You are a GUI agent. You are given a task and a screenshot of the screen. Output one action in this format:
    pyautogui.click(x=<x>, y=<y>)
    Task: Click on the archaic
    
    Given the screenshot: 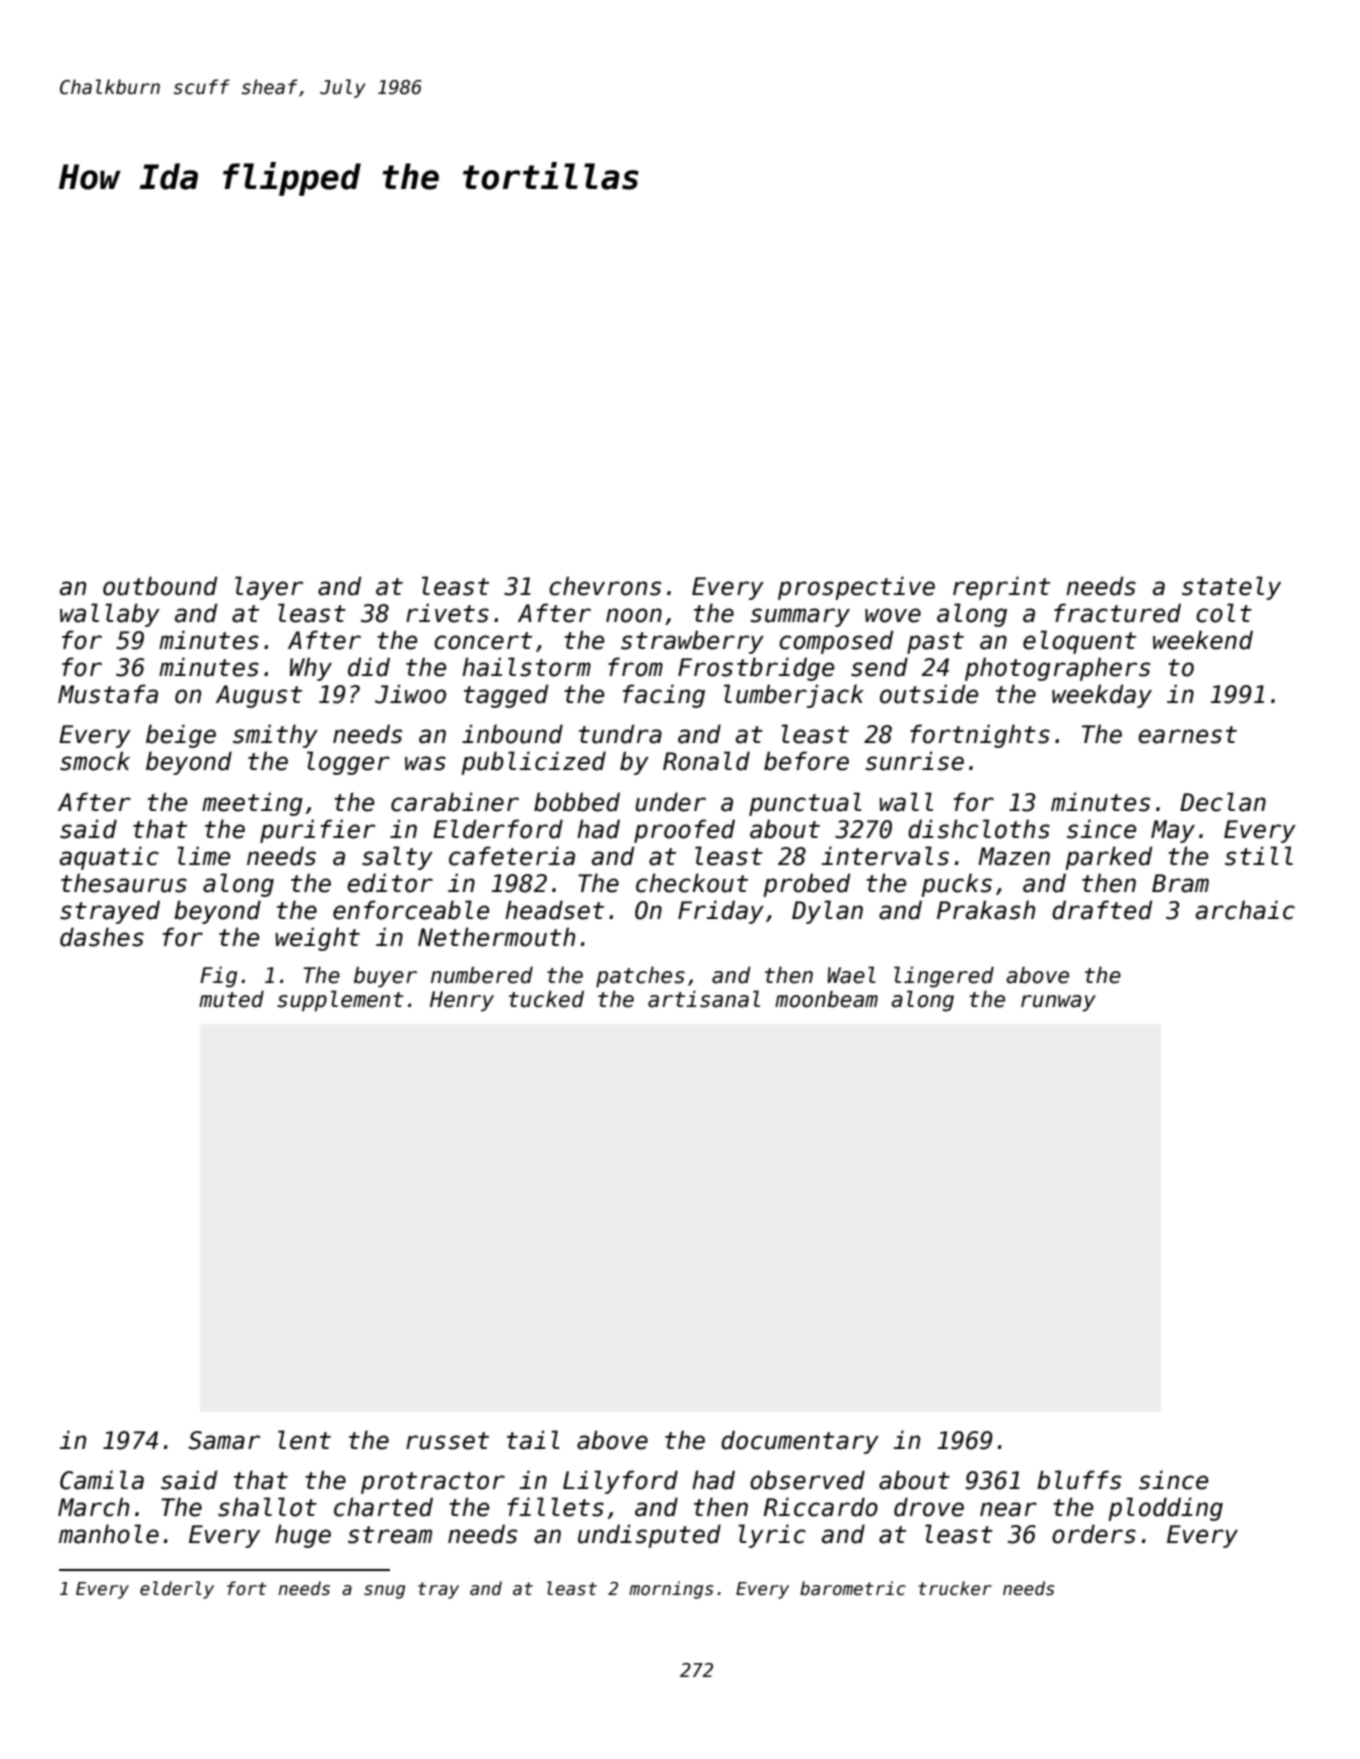 What is the action you would take?
    pyautogui.click(x=1245, y=910)
